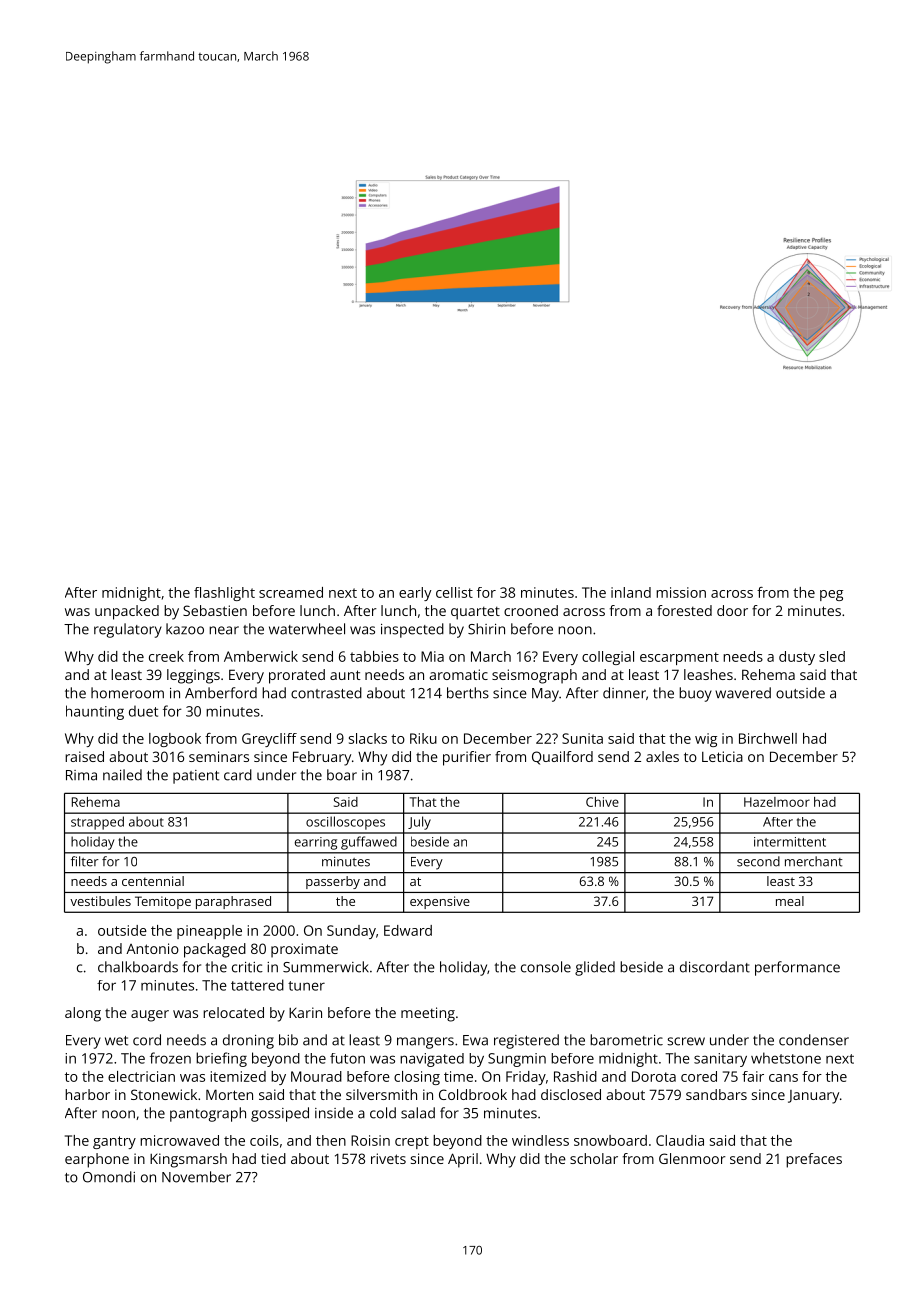 This screenshot has width=924, height=1308. Describe the element at coordinates (170, 1058) in the screenshot. I see `frozen` at that location.
